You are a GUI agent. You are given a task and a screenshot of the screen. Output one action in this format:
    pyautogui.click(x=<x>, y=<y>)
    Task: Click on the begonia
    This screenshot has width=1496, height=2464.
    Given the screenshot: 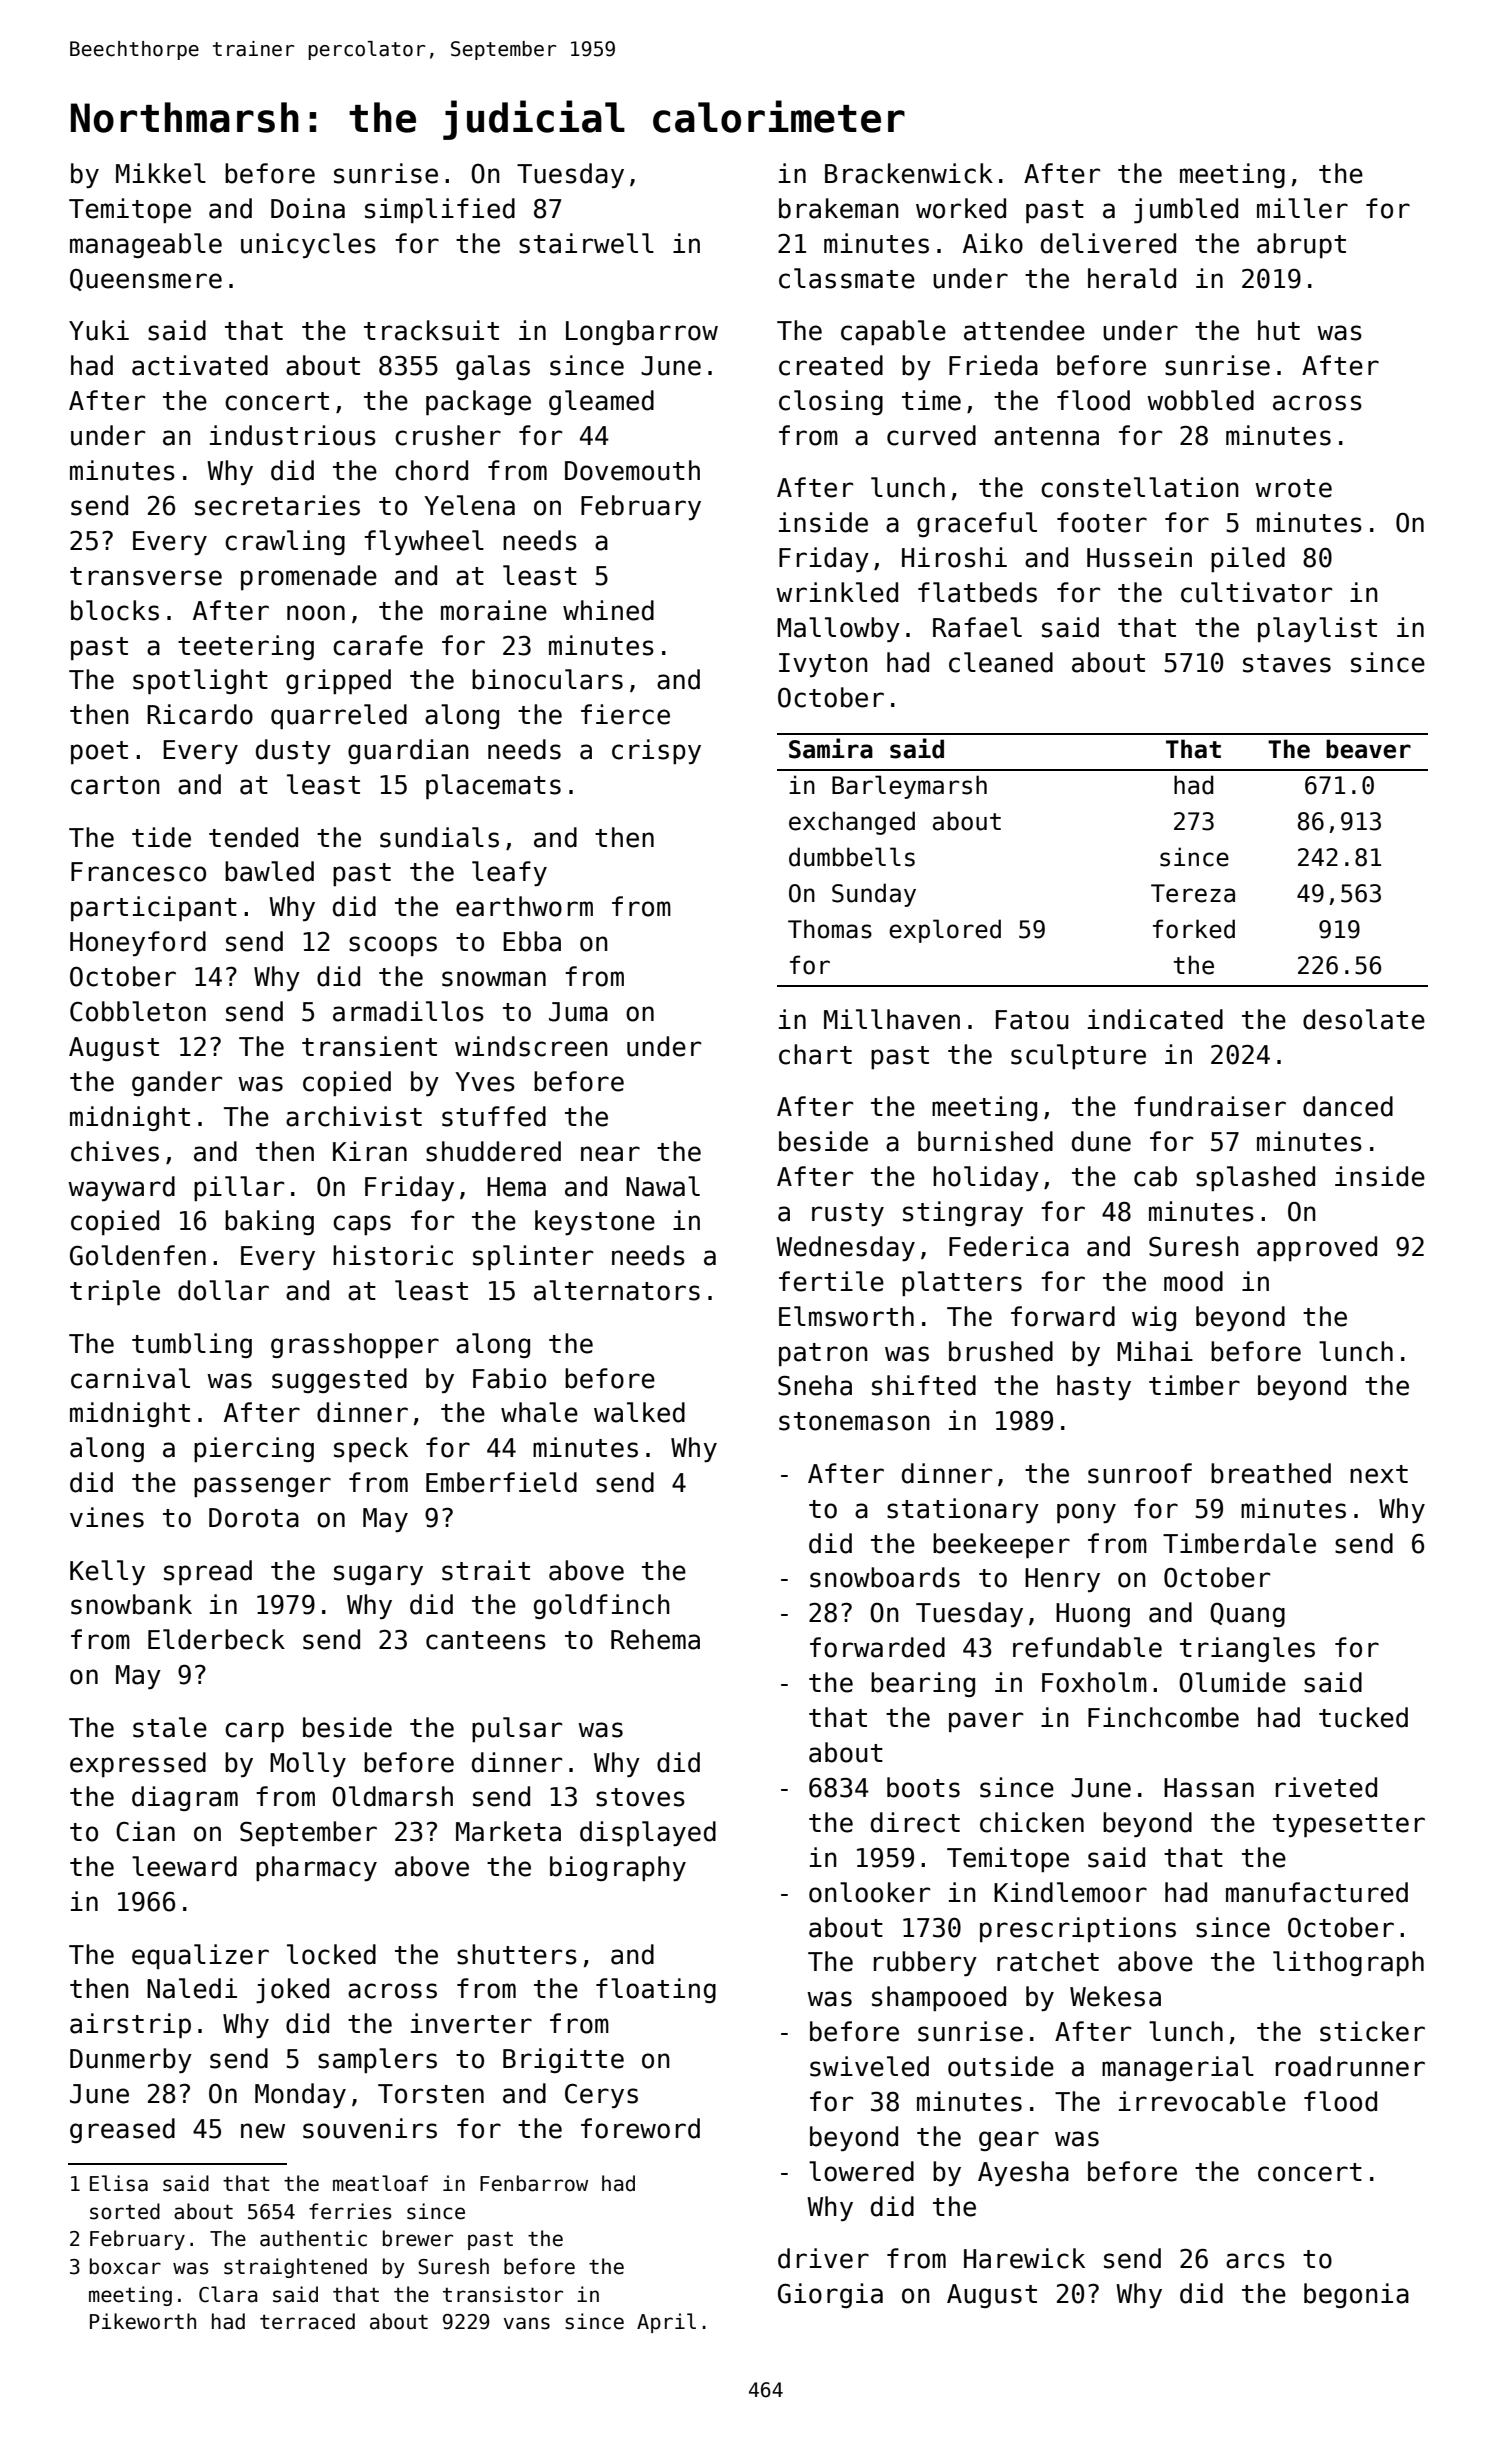 What is the action you would take?
    pyautogui.click(x=1356, y=2295)
